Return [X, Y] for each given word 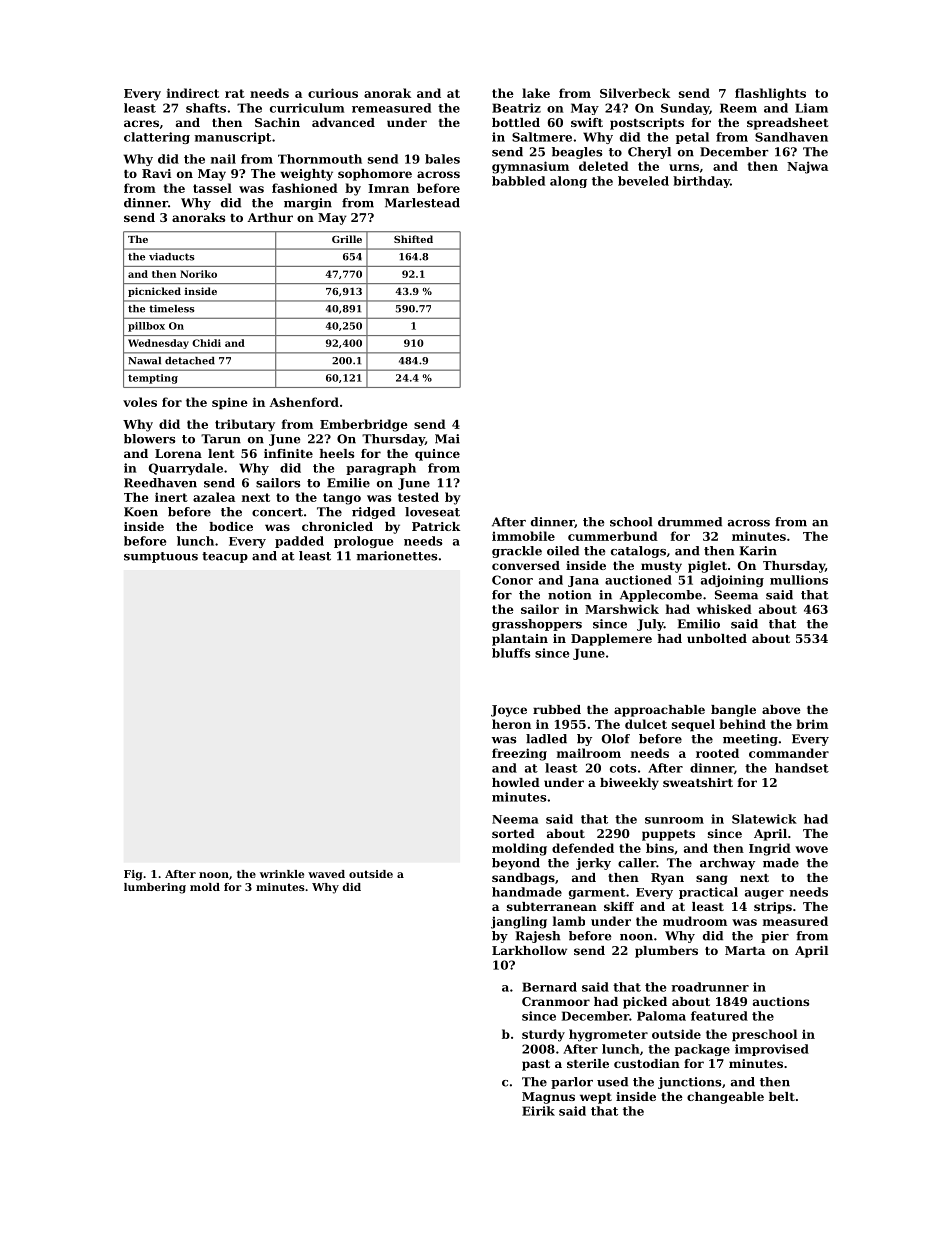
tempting [153, 379]
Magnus [548, 1098]
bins [660, 848]
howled [516, 782]
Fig [133, 875]
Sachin [277, 122]
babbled [518, 181]
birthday [701, 182]
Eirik [538, 1111]
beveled [643, 181]
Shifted [413, 239]
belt [782, 1096]
